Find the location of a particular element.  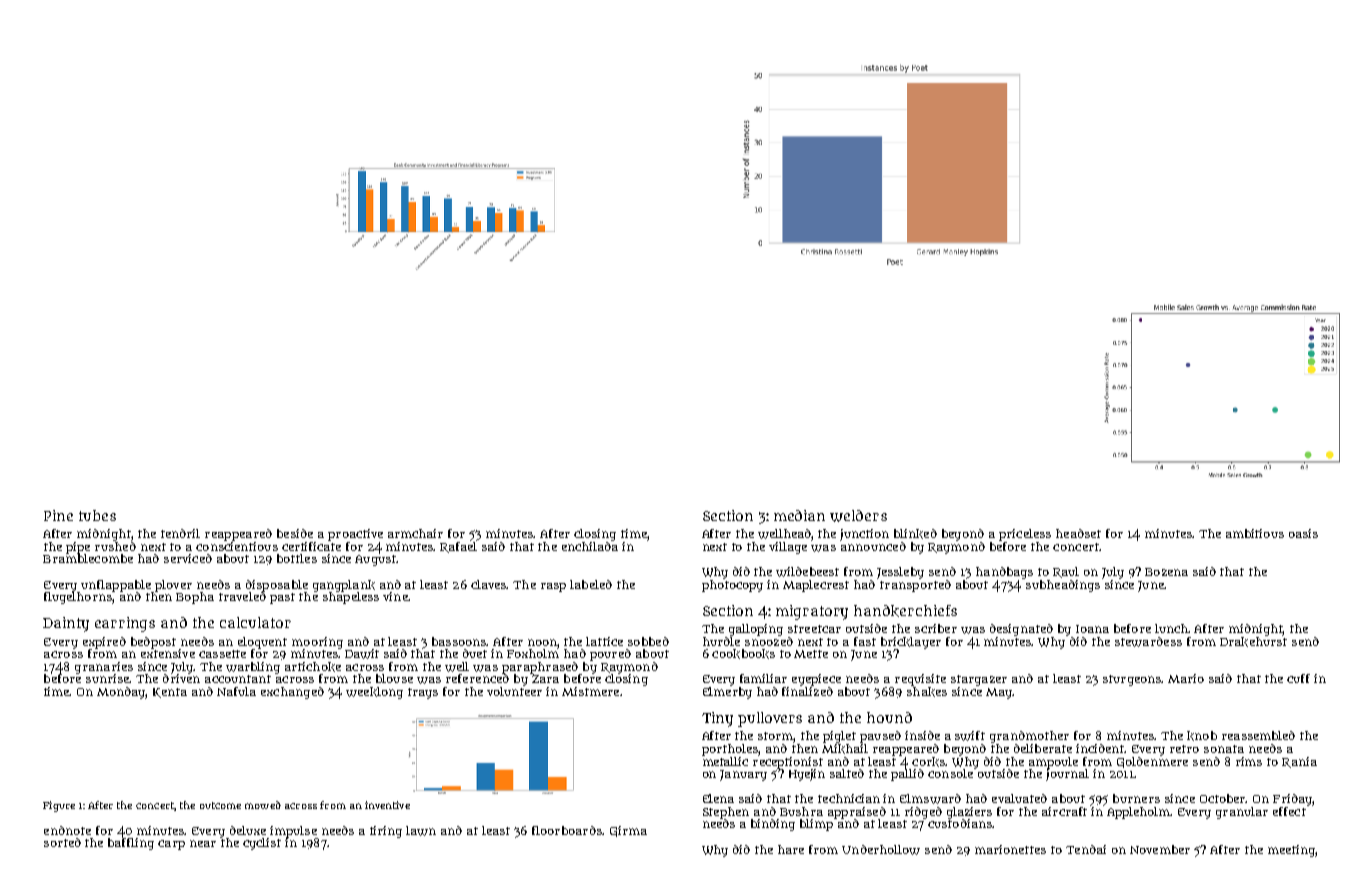

rushed is located at coordinates (115, 546).
